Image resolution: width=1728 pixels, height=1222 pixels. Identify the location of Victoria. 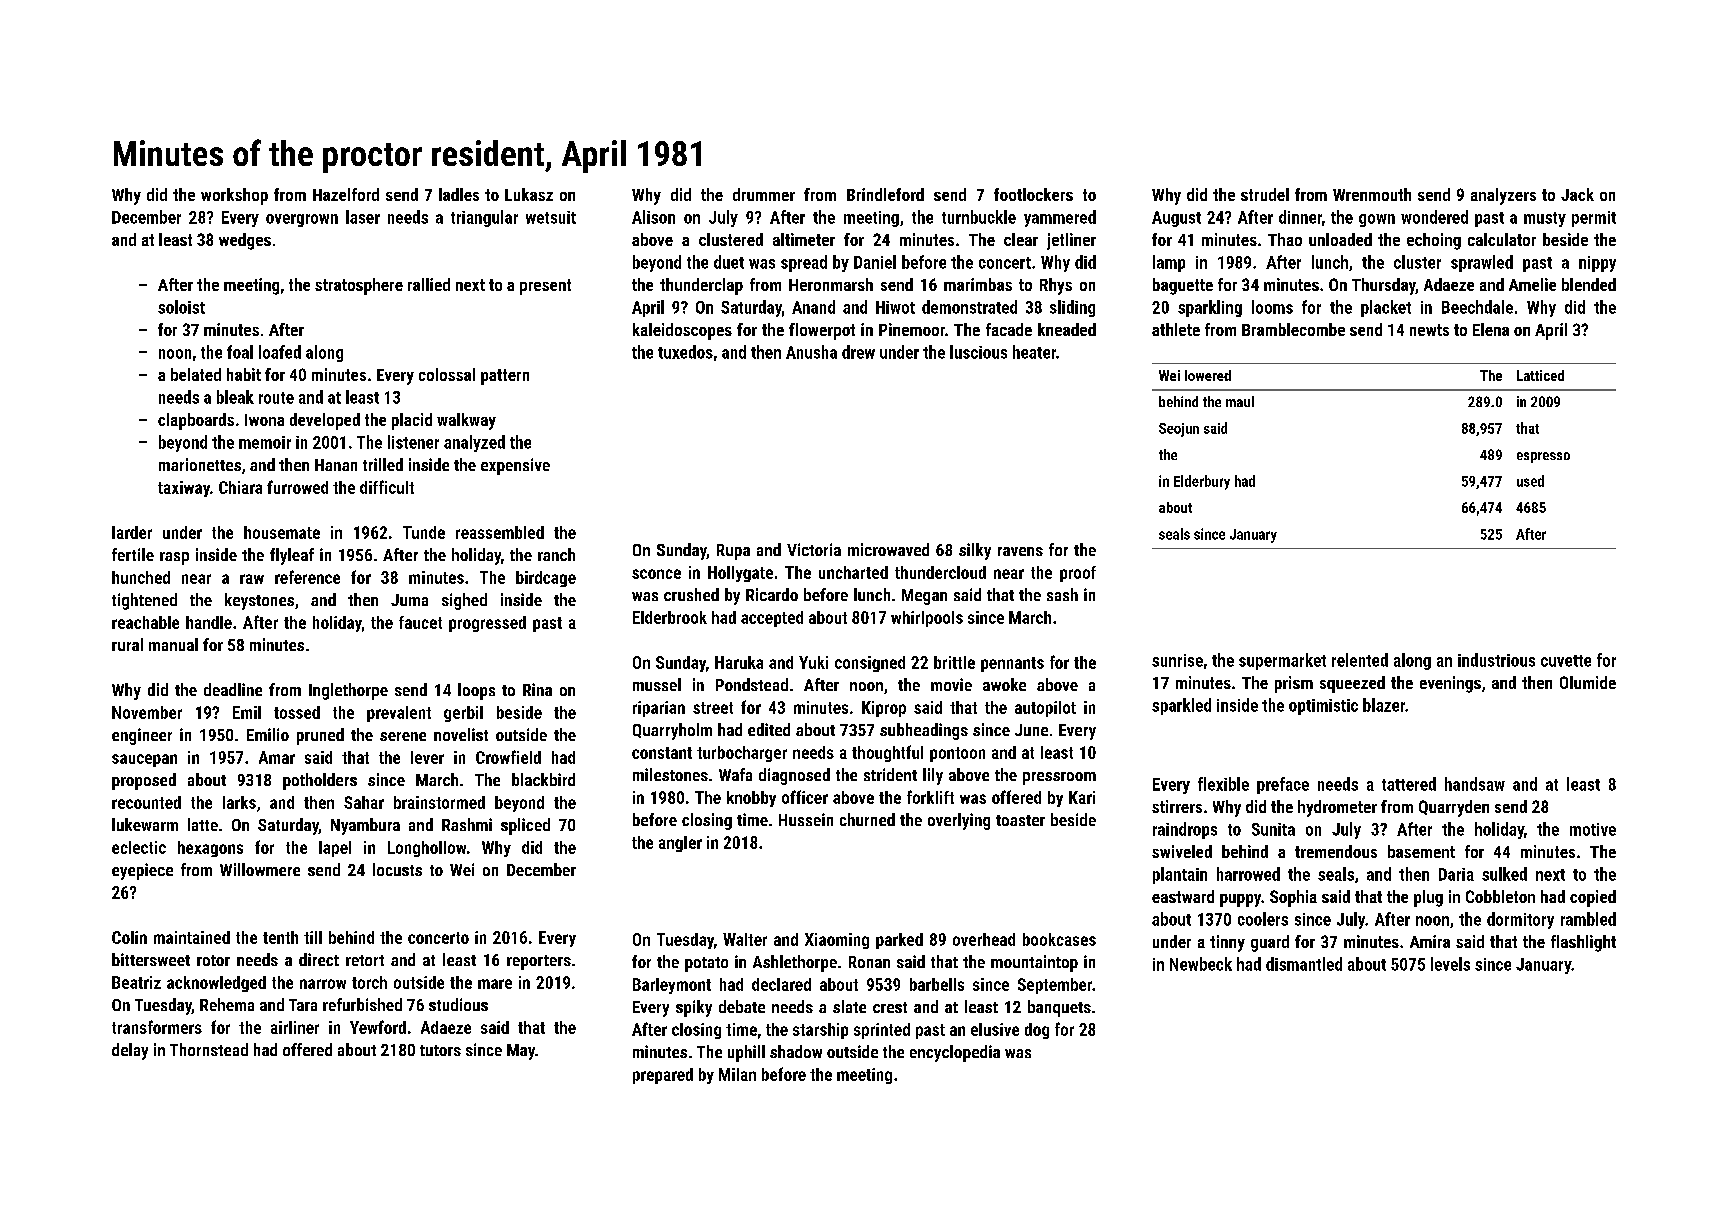
(814, 549).
